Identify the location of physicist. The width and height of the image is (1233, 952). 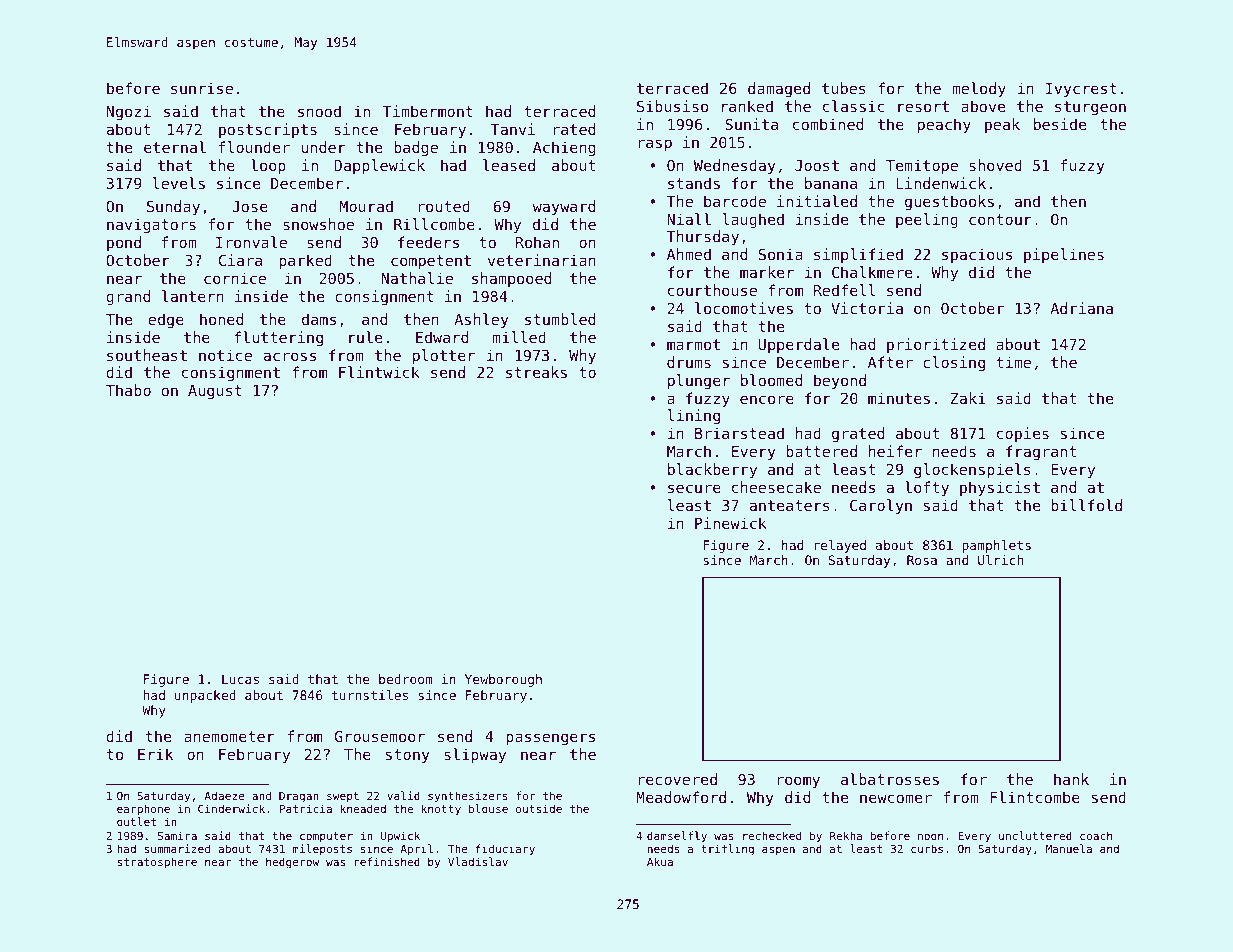
(1000, 488).
